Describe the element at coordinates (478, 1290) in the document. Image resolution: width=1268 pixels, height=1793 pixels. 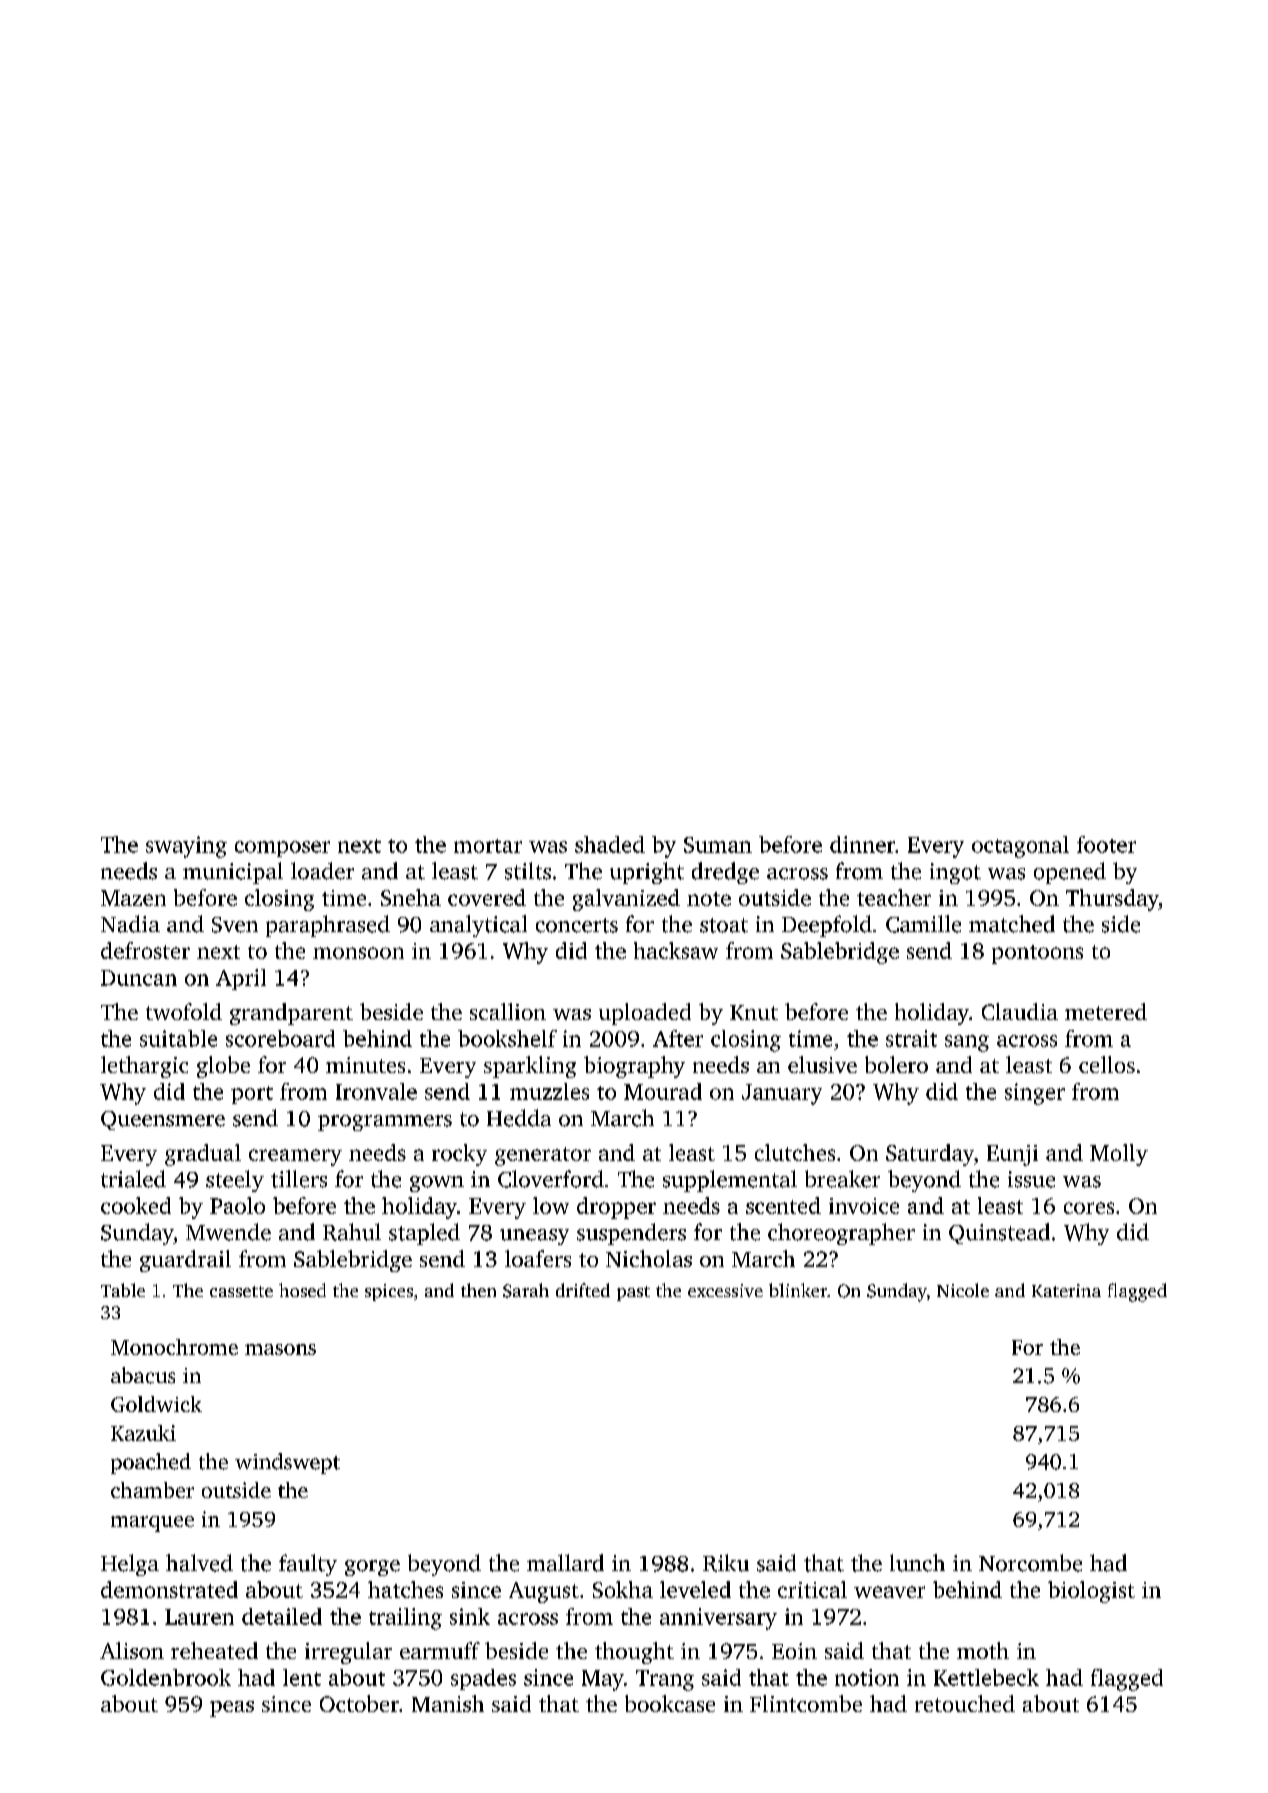
I see `then` at that location.
